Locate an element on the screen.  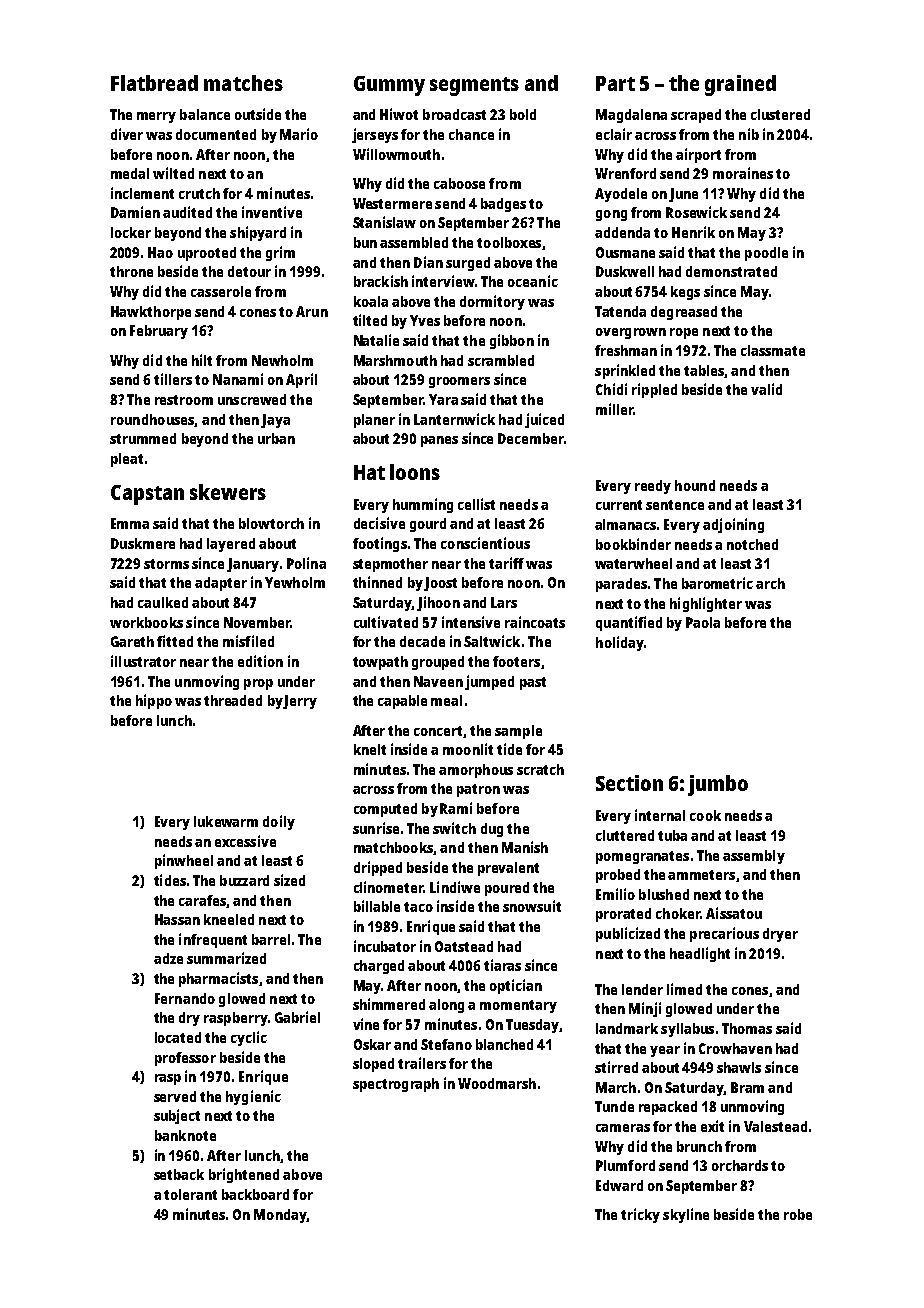
surged is located at coordinates (468, 264).
